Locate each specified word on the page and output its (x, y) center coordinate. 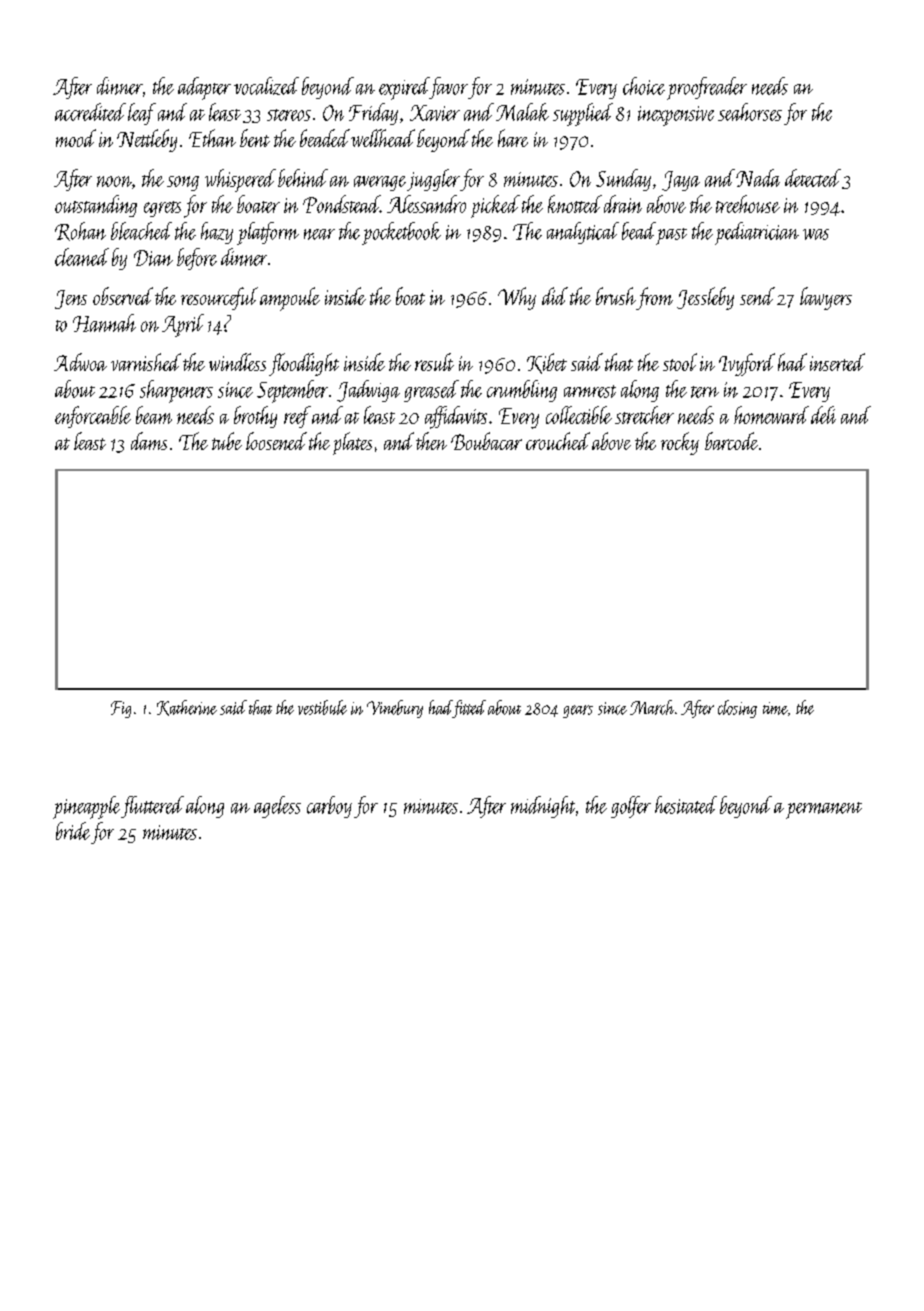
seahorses (750, 112)
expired (404, 88)
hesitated (686, 805)
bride (73, 831)
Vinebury (395, 709)
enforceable (93, 417)
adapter (204, 88)
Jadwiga (368, 391)
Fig (121, 709)
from (654, 298)
